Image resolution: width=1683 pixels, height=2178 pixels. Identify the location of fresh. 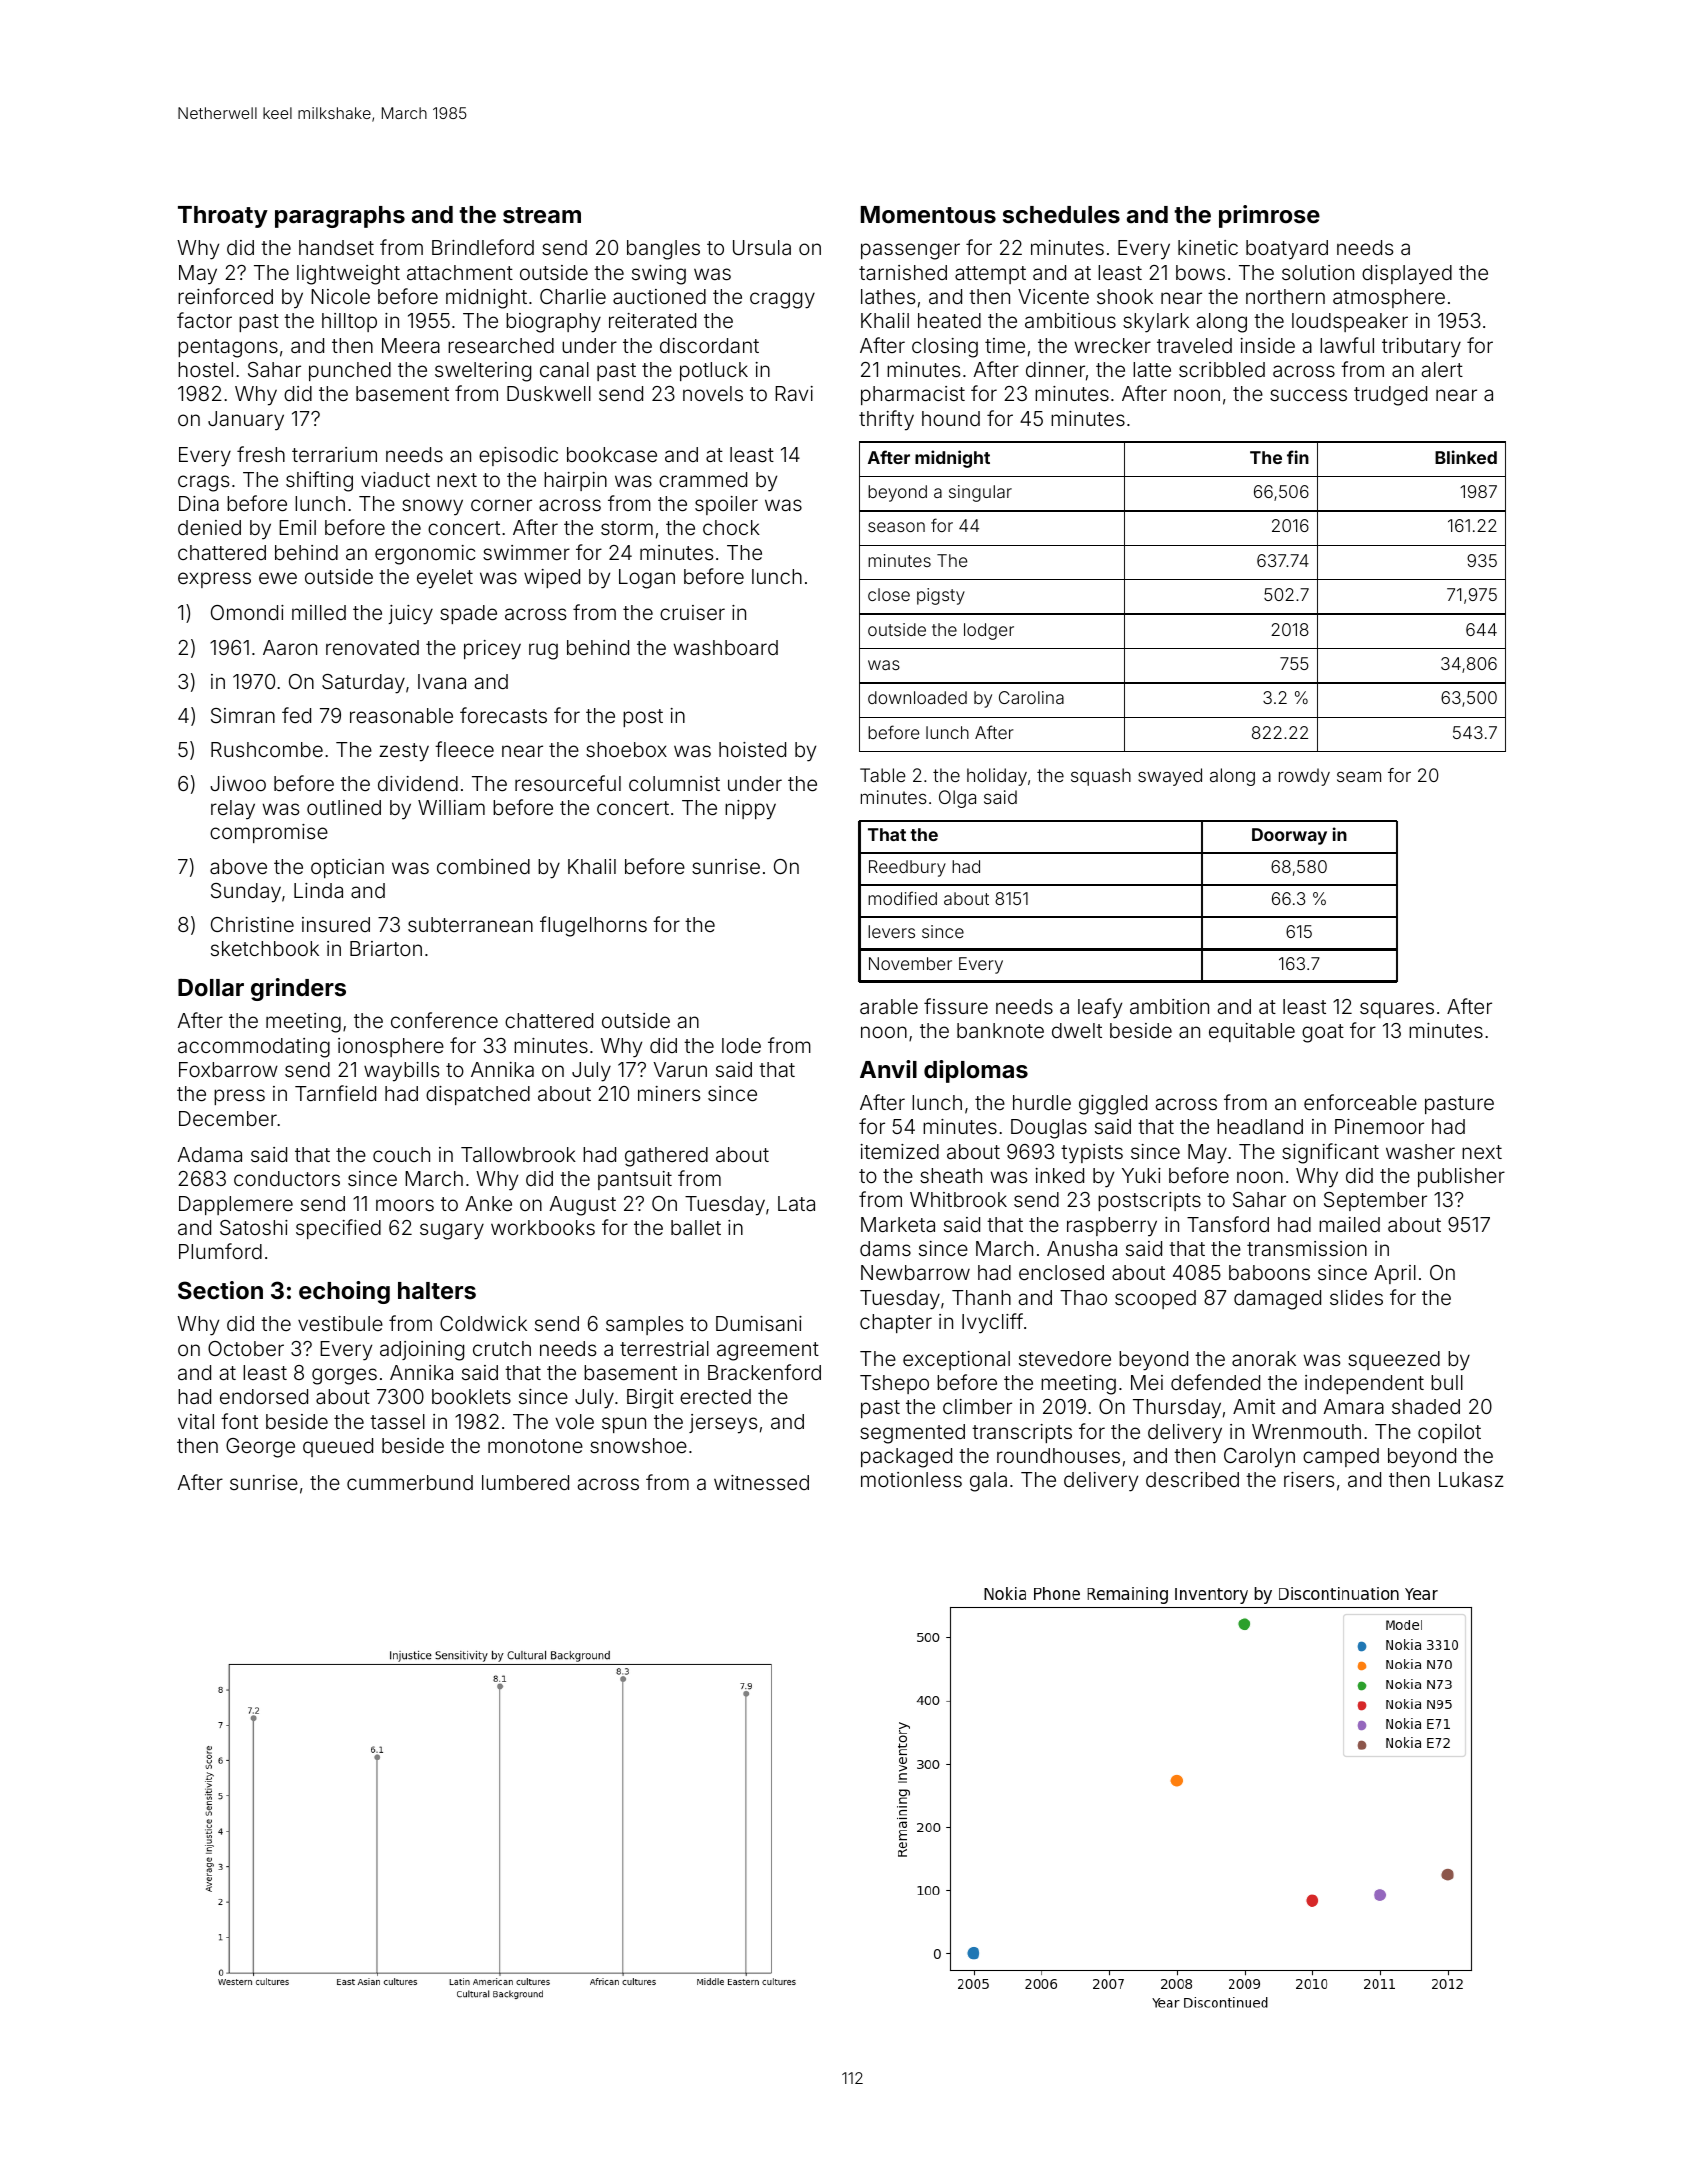
(261, 454).
